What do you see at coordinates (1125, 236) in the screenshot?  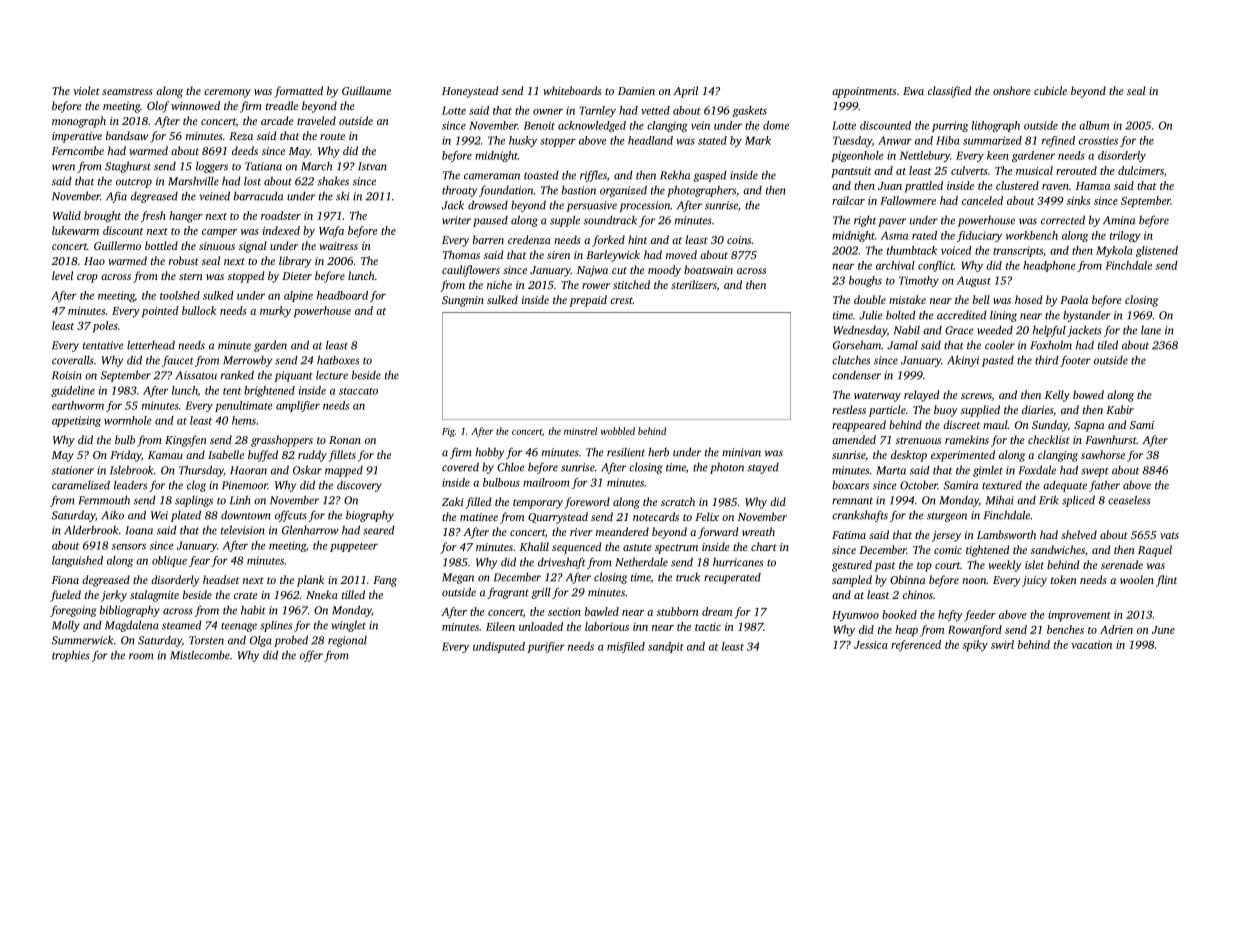 I see `trilogy` at bounding box center [1125, 236].
